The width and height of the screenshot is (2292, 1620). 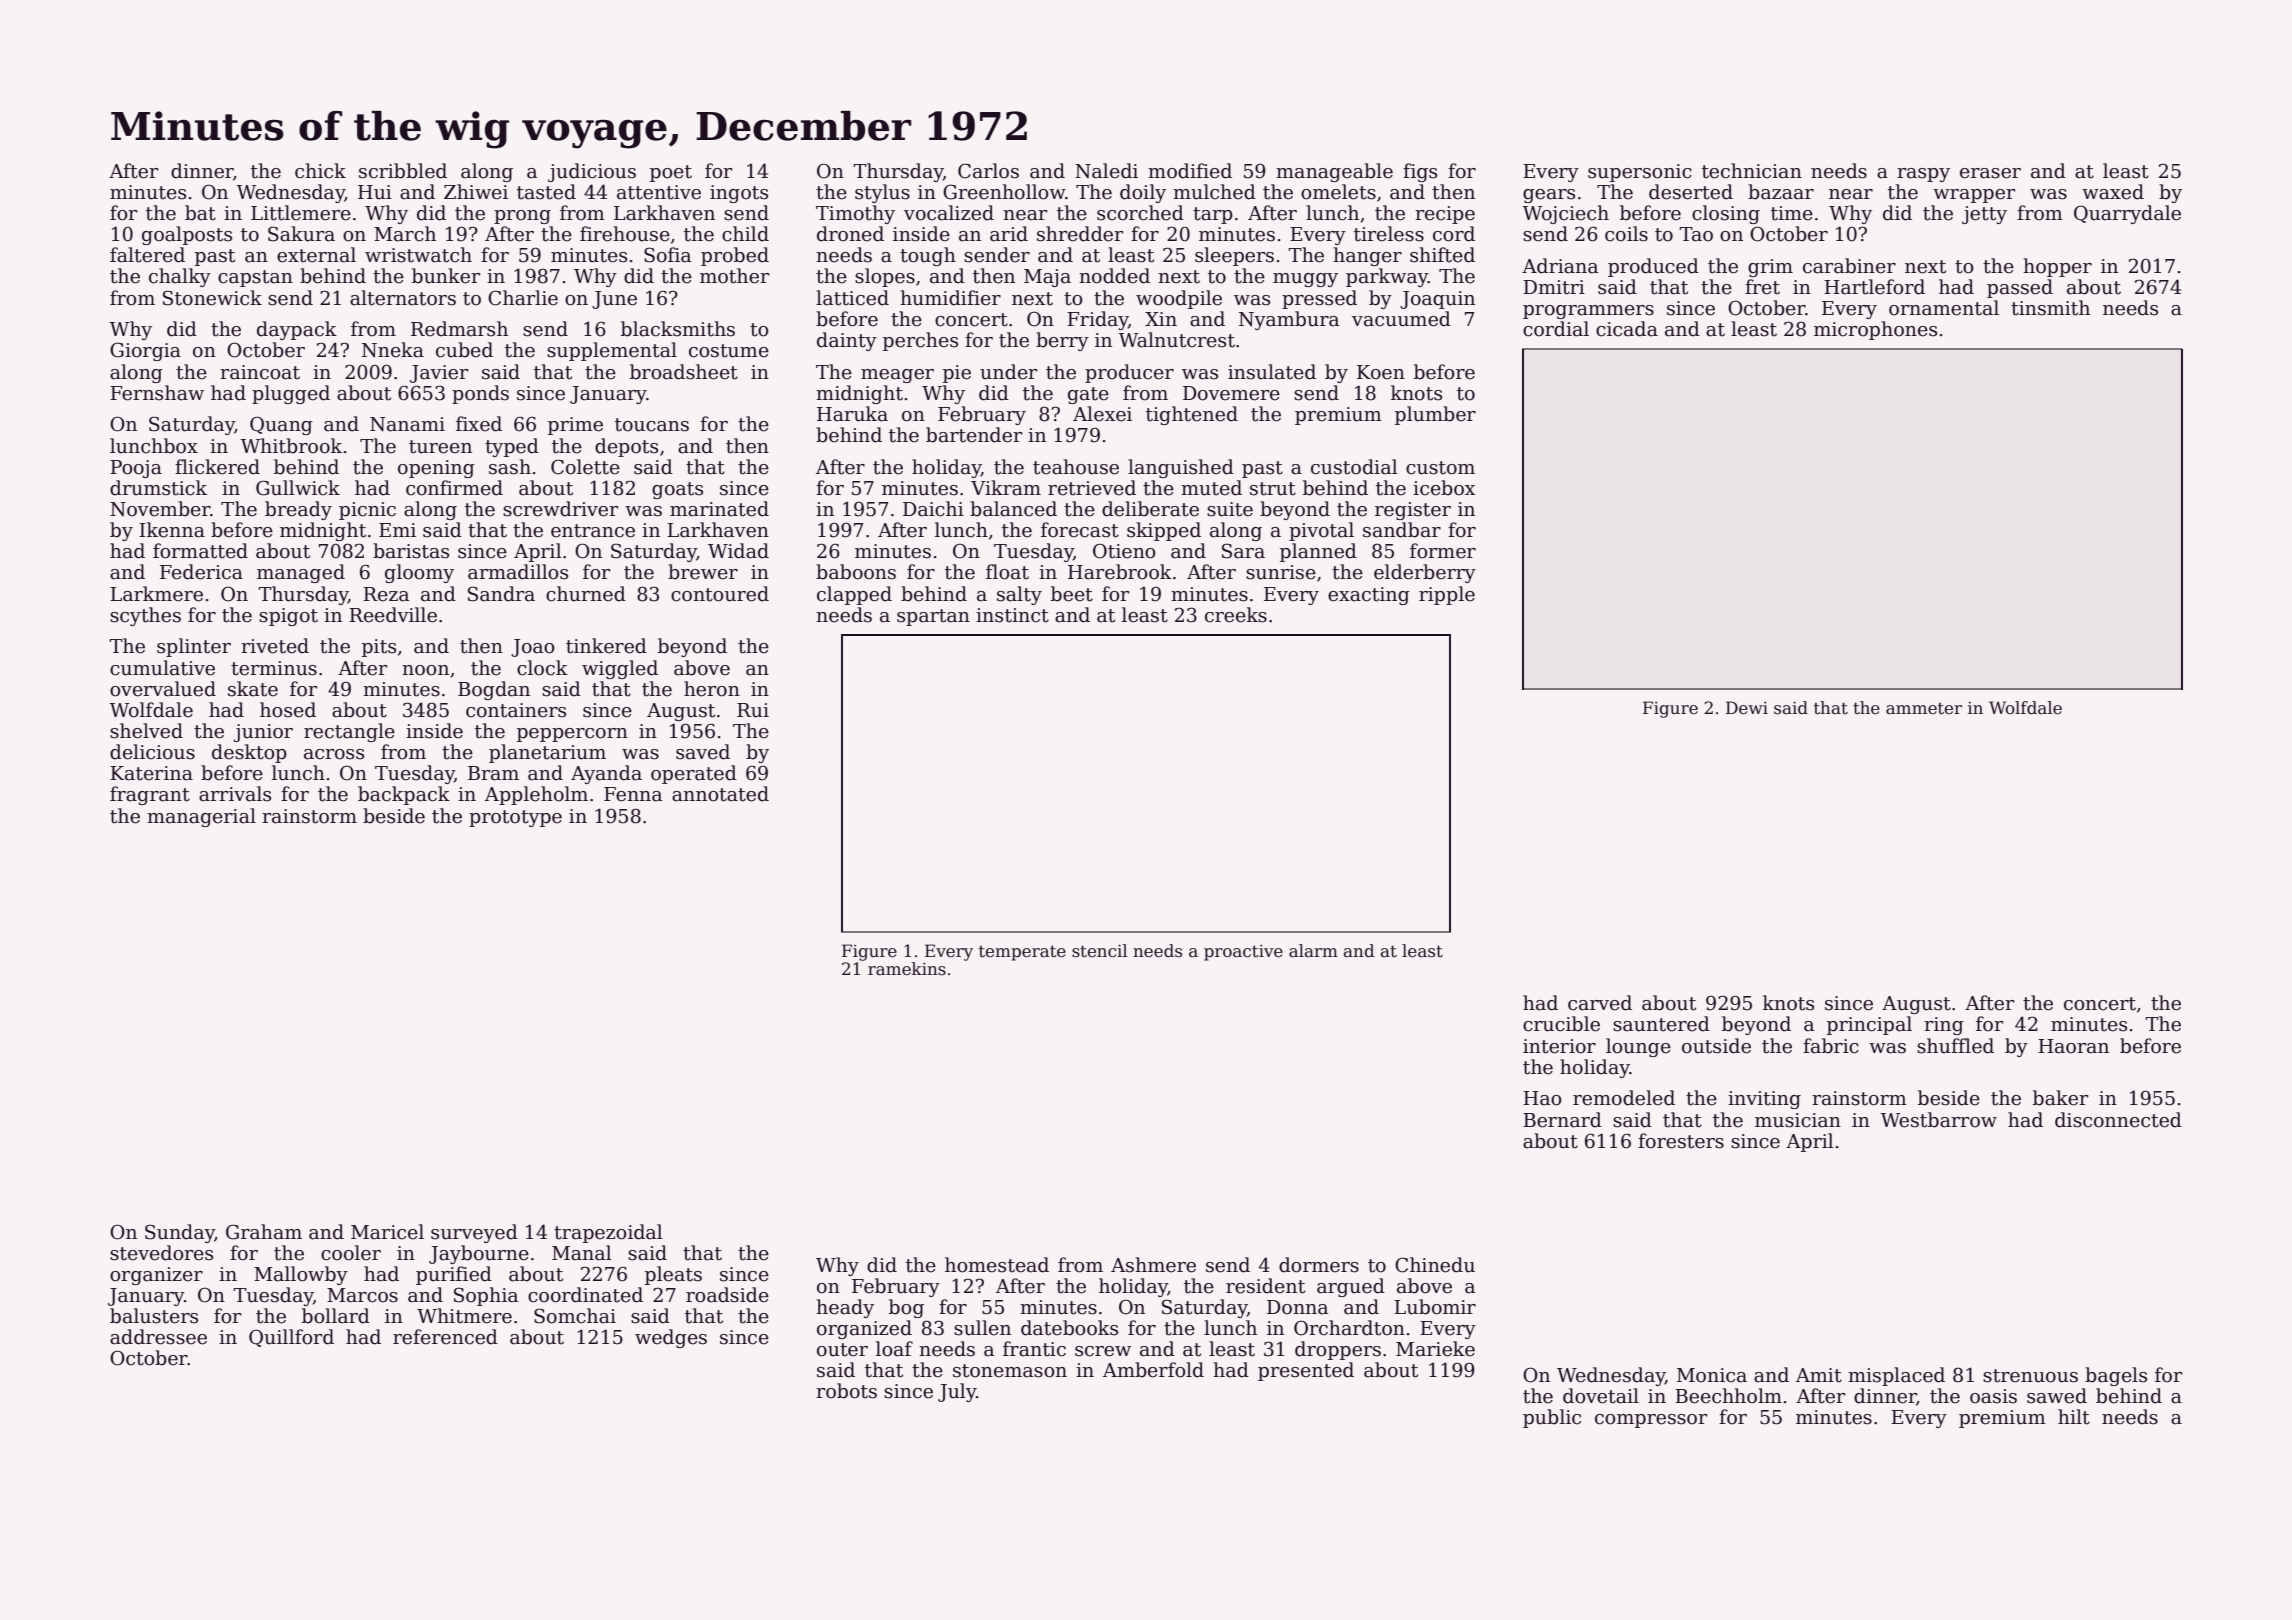 I want to click on Amit, so click(x=1819, y=1375).
